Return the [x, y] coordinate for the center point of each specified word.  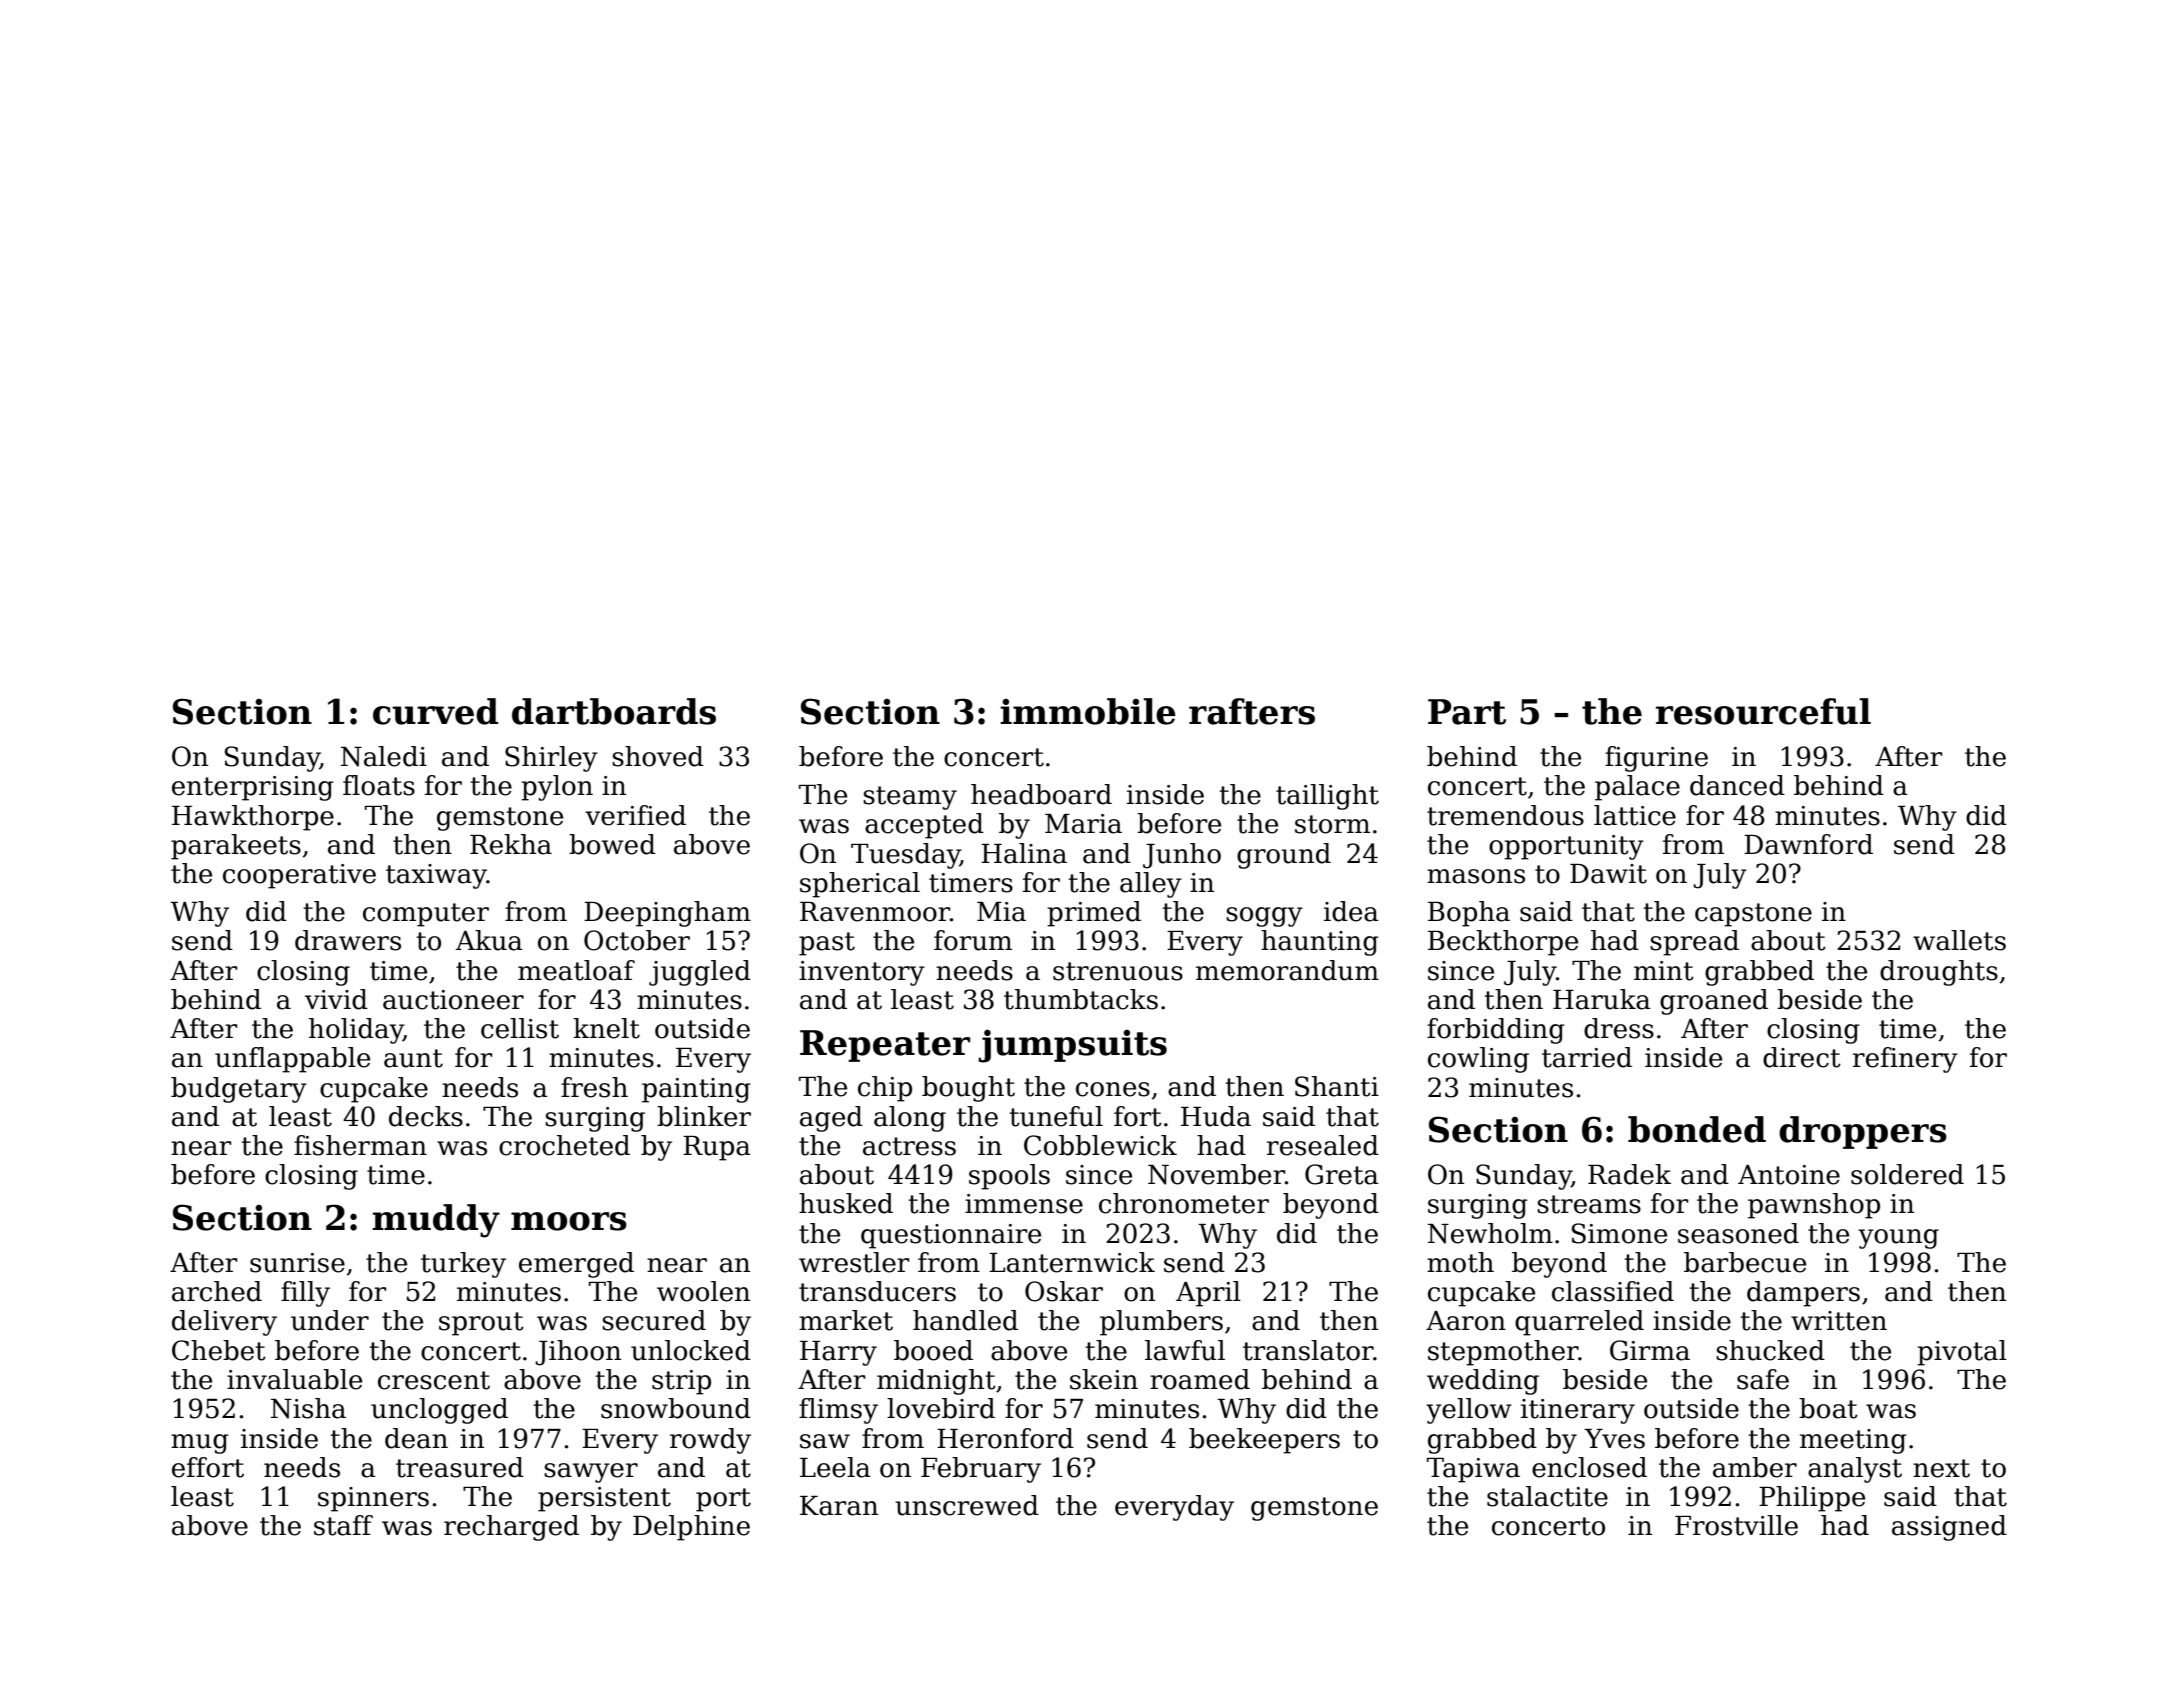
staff [343, 1525]
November [1216, 1174]
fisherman [360, 1145]
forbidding [1496, 1031]
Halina [1024, 853]
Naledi [384, 756]
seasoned [1738, 1233]
